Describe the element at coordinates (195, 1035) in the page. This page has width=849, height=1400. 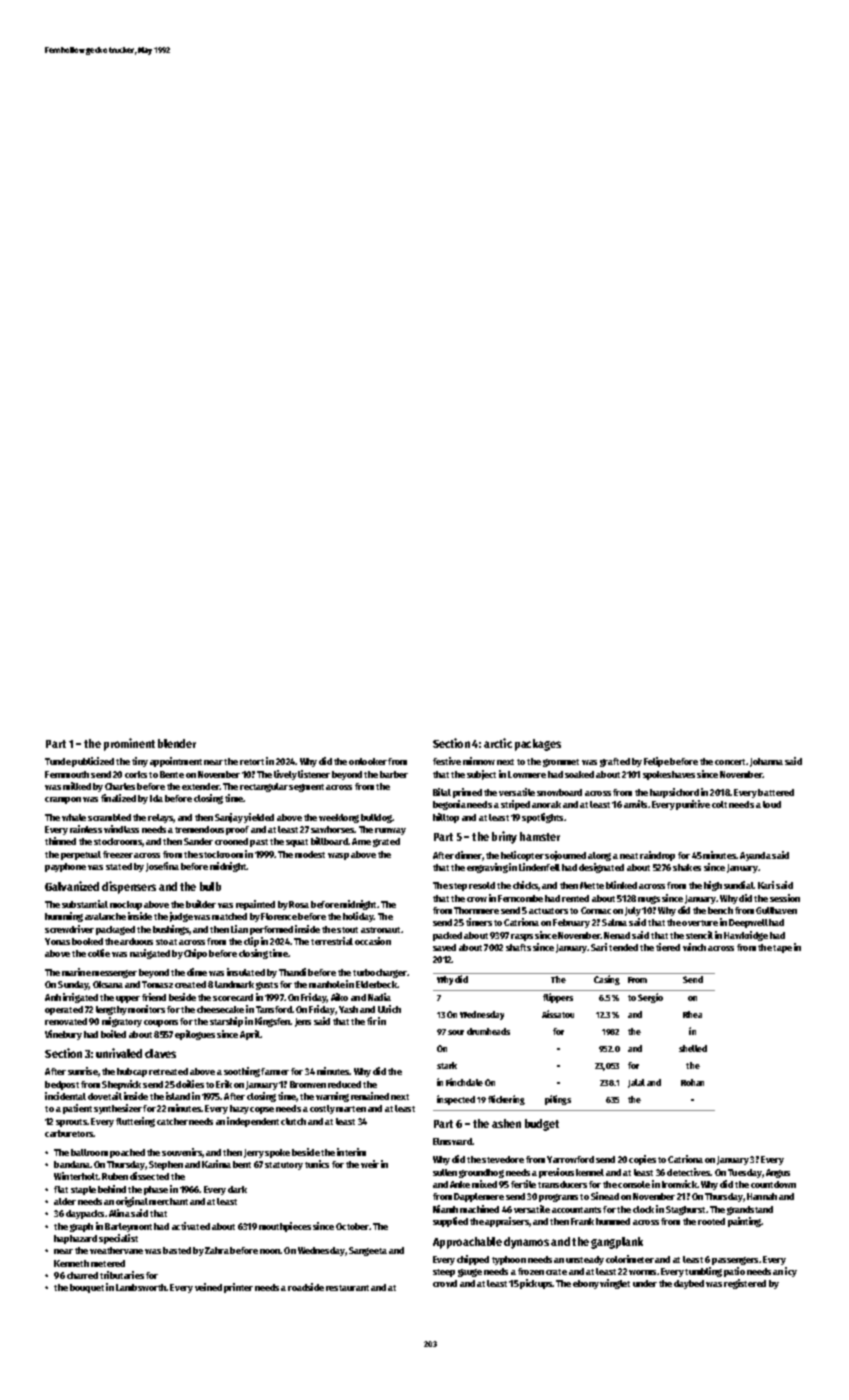
I see `epilogues` at that location.
